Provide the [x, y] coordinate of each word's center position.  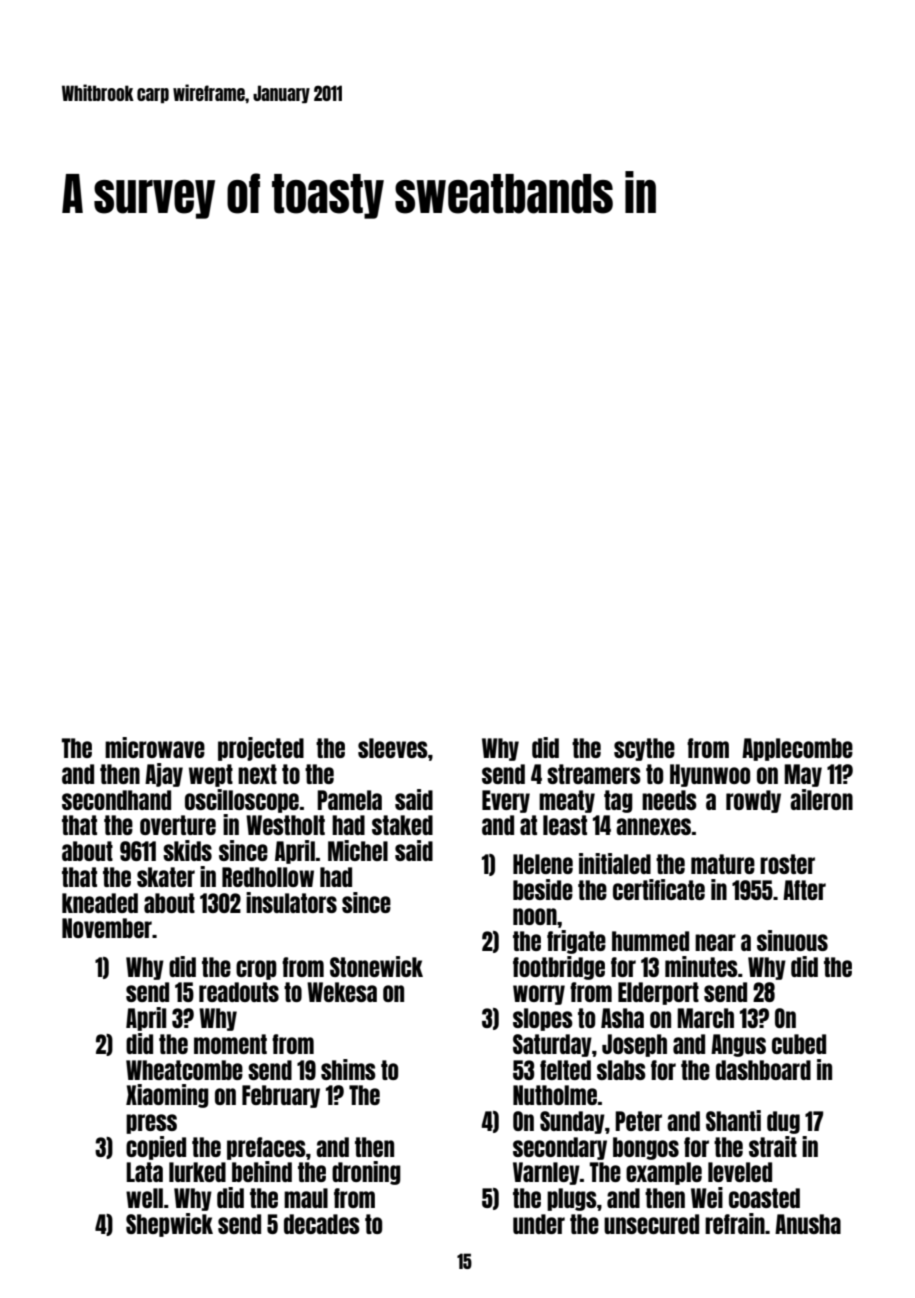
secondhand [116, 800]
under [539, 1224]
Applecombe [797, 749]
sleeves [393, 748]
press [151, 1124]
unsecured [651, 1224]
